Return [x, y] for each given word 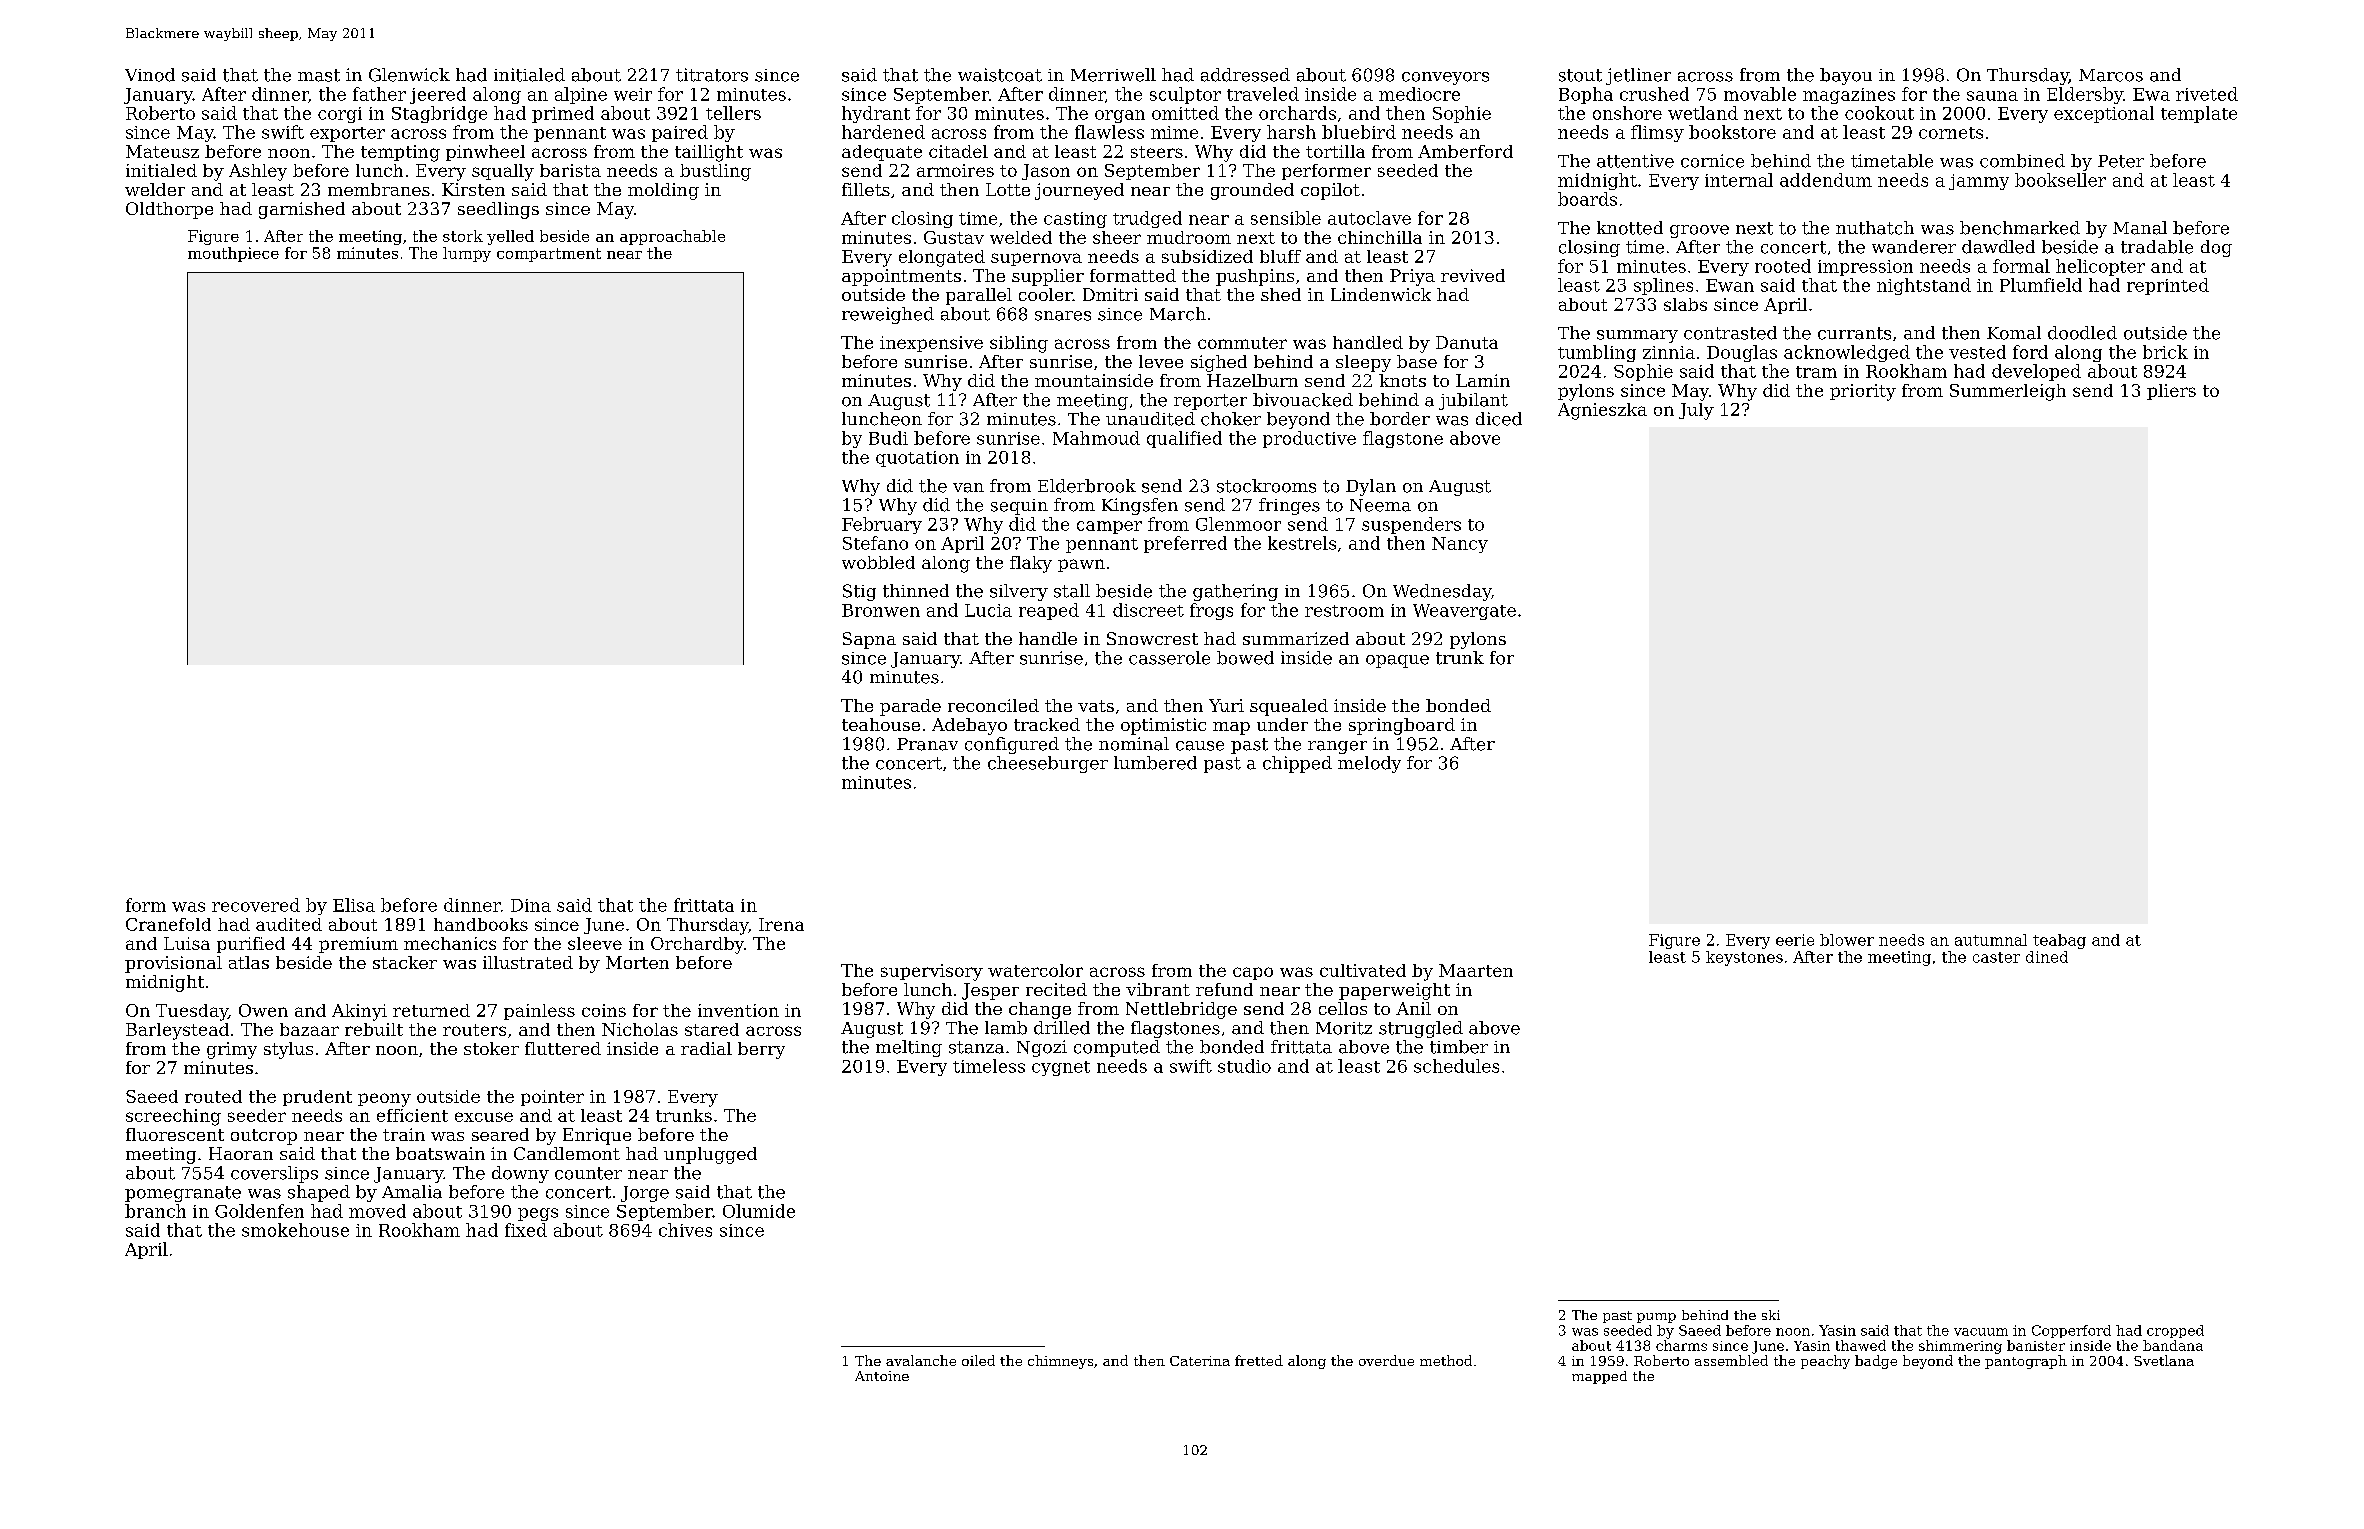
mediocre [1419, 94]
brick [2165, 352]
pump [1656, 1318]
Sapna [869, 640]
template [2199, 114]
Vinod [150, 75]
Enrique [597, 1136]
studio [1244, 1066]
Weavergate [1464, 612]
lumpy [467, 254]
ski [1771, 1315]
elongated [942, 258]
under [1282, 724]
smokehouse [295, 1230]
